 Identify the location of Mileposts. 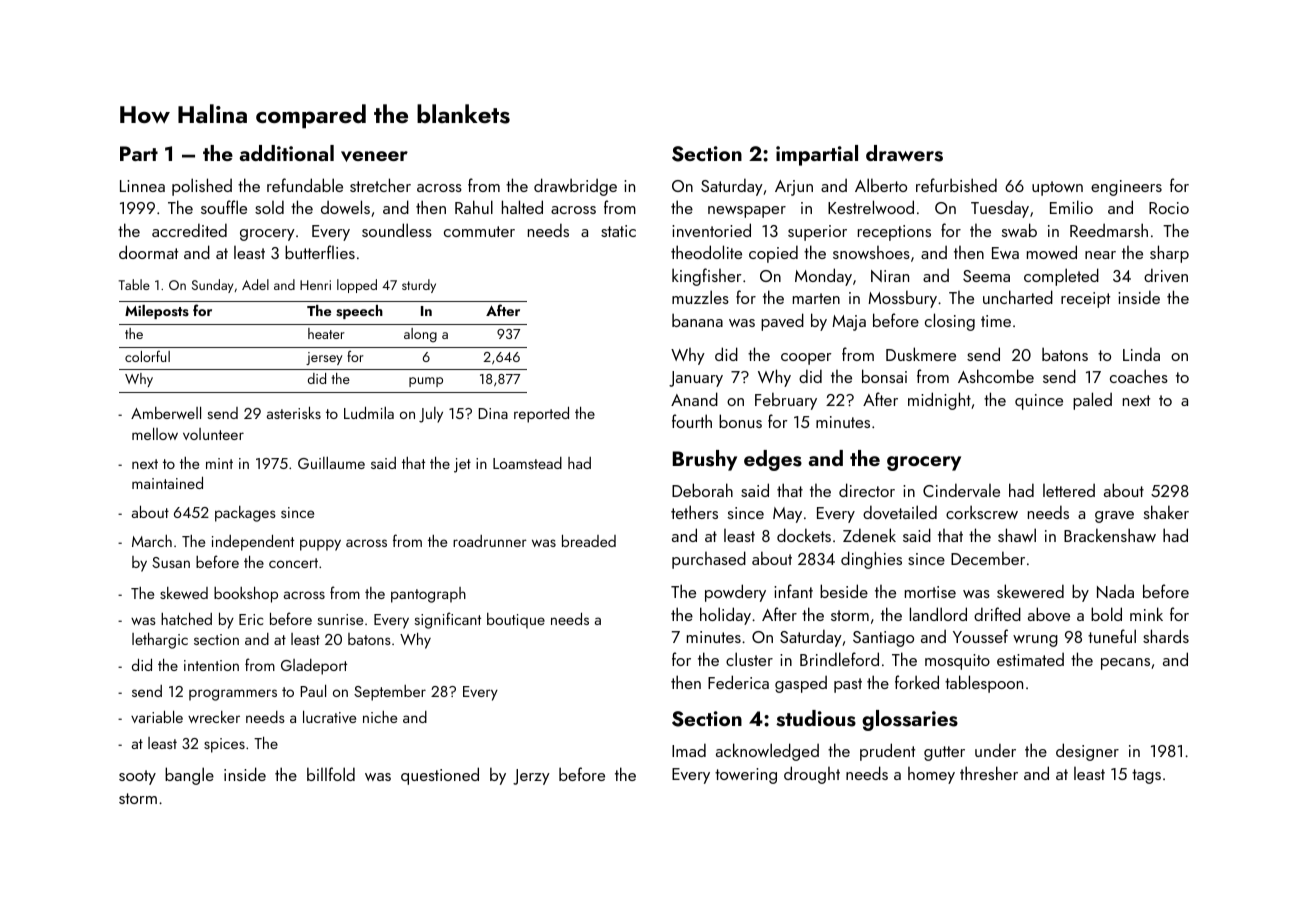
(157, 312).
